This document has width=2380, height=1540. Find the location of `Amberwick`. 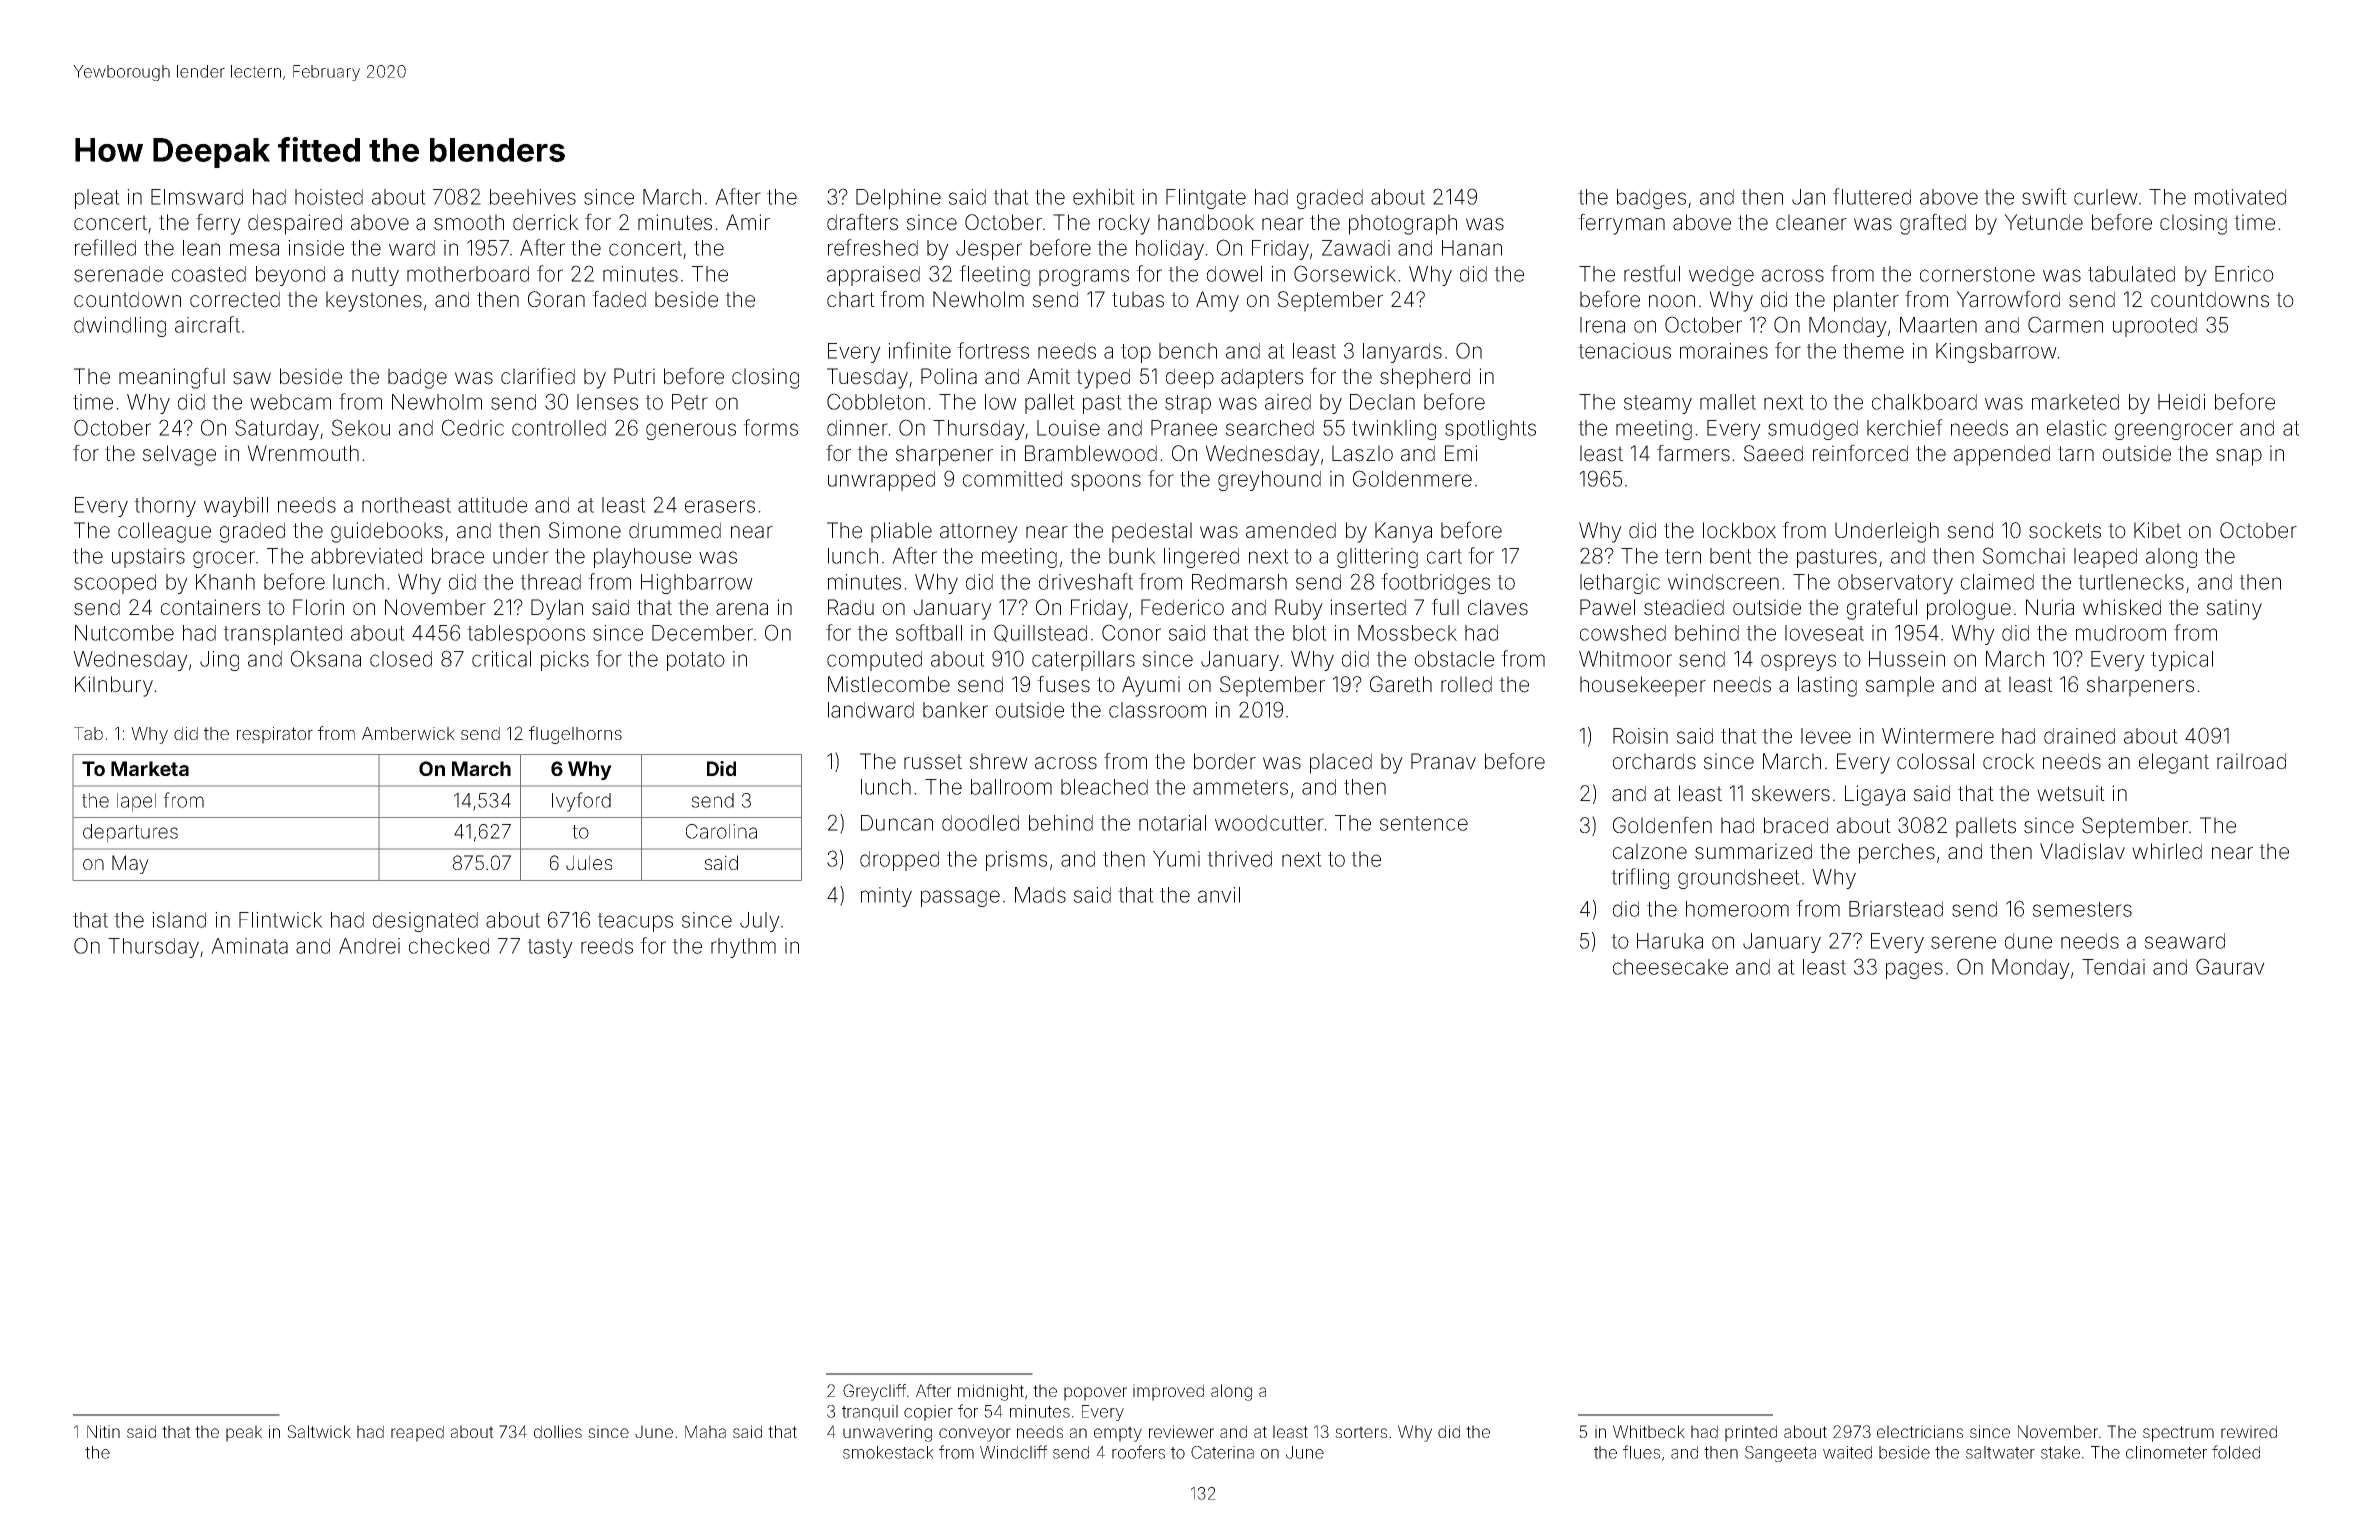

Amberwick is located at coordinates (408, 733).
